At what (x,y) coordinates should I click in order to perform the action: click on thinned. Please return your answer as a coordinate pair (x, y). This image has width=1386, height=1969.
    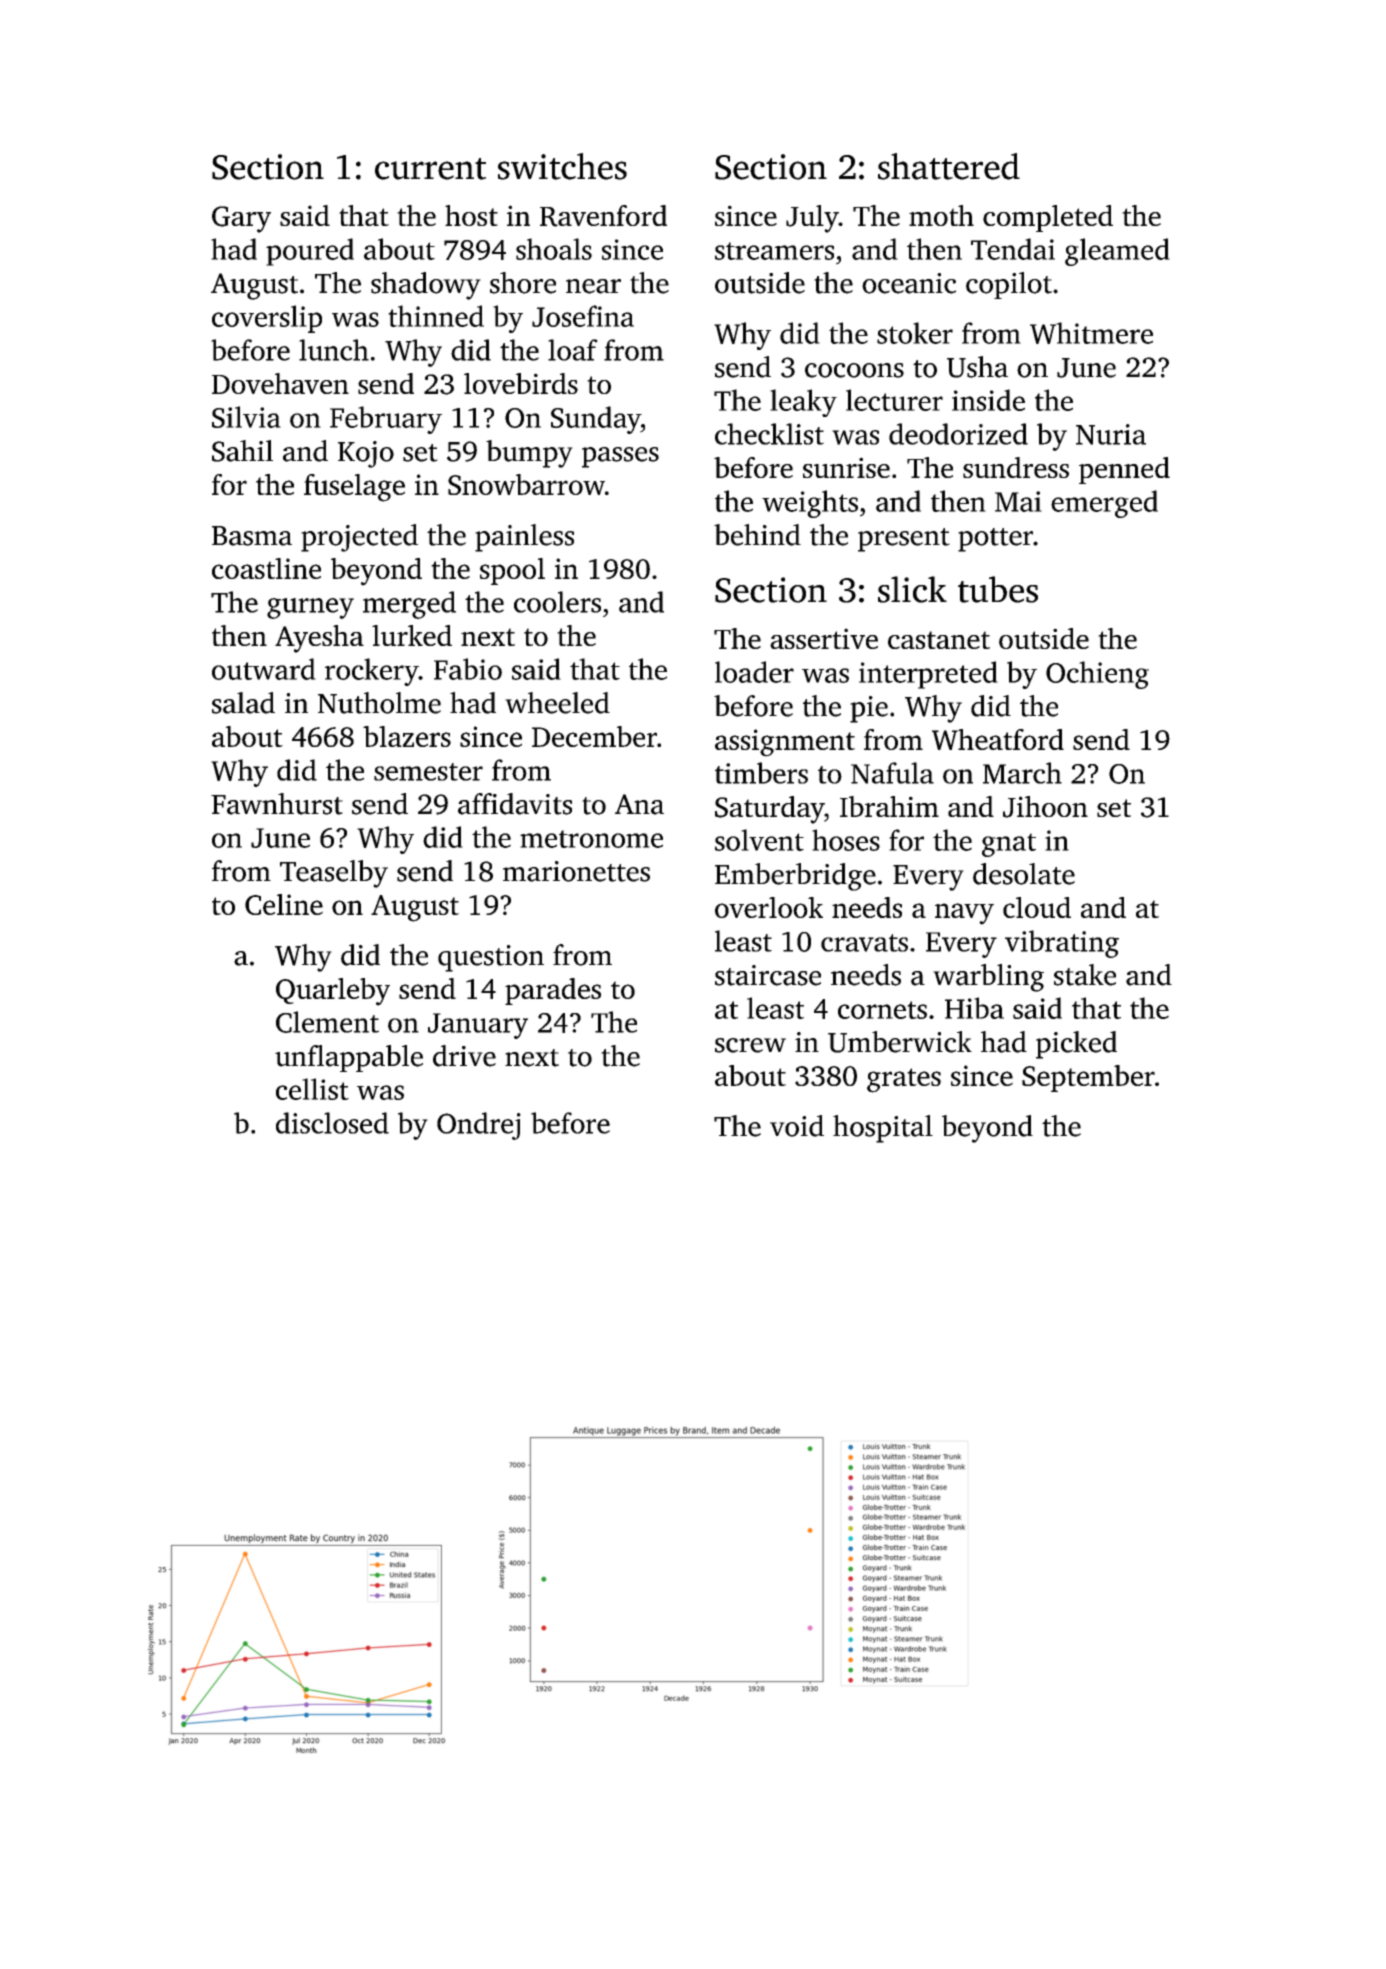
    Looking at the image, I should click on (436, 316).
